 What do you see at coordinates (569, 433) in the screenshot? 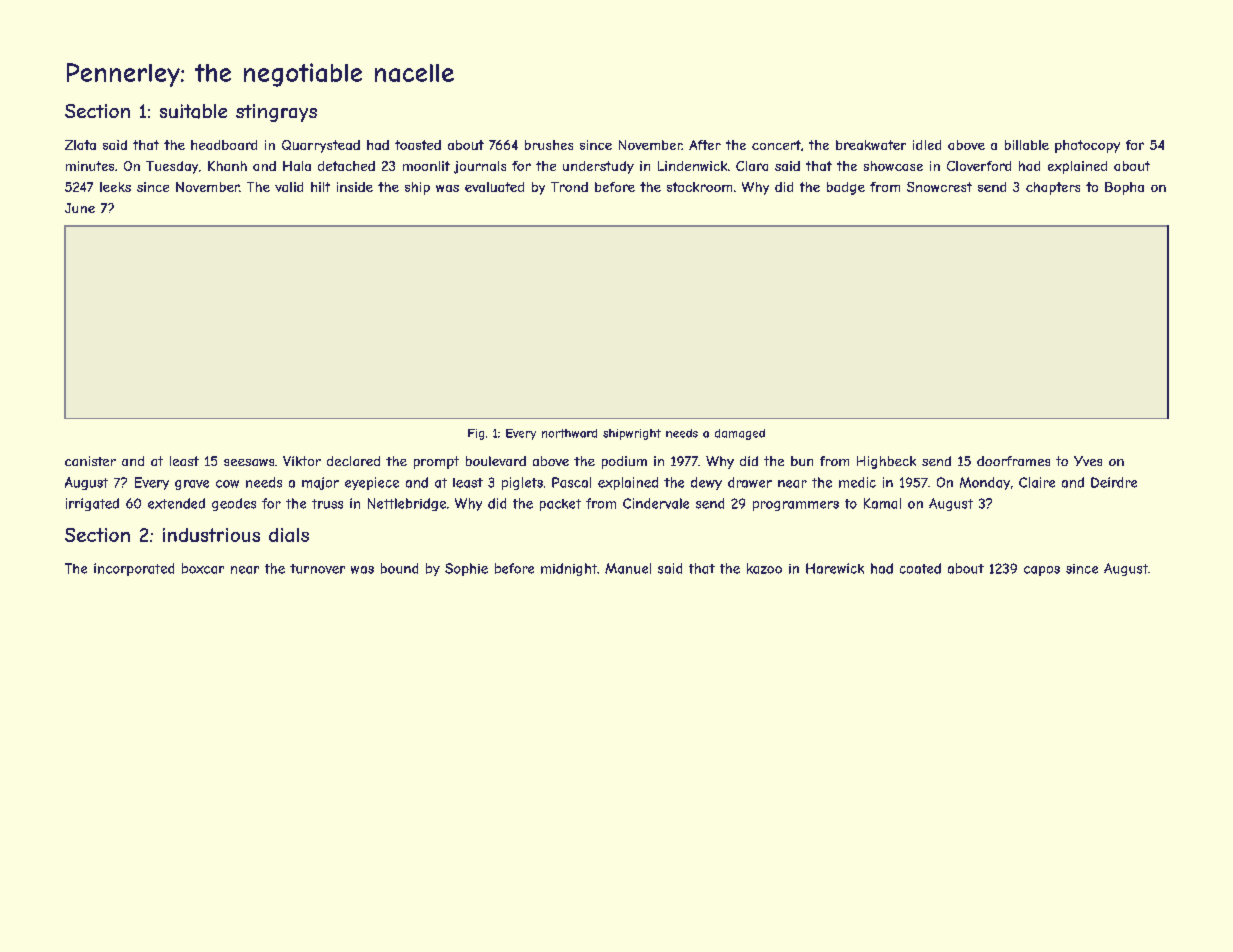
I see `northward` at bounding box center [569, 433].
